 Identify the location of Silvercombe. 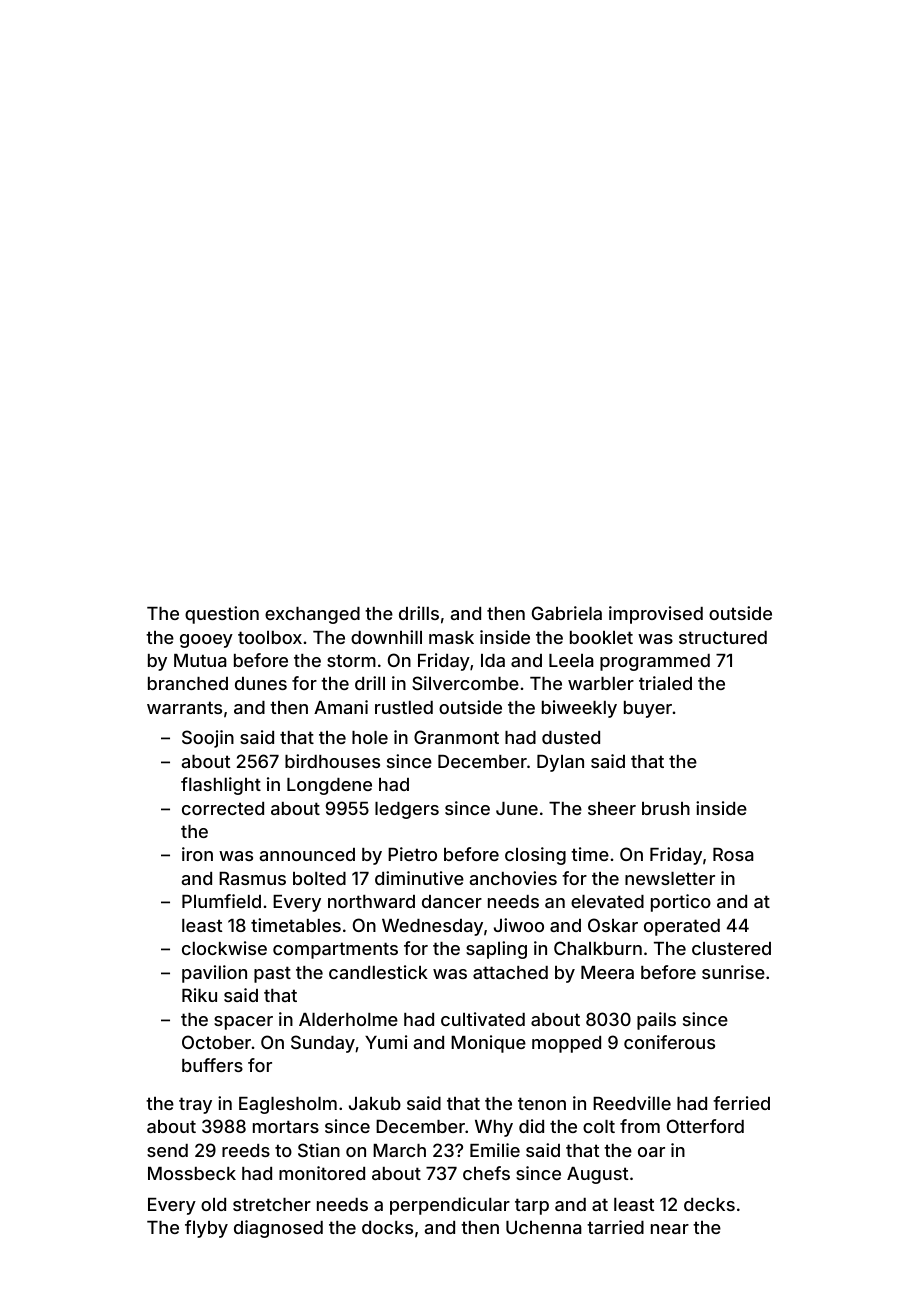
(465, 683).
